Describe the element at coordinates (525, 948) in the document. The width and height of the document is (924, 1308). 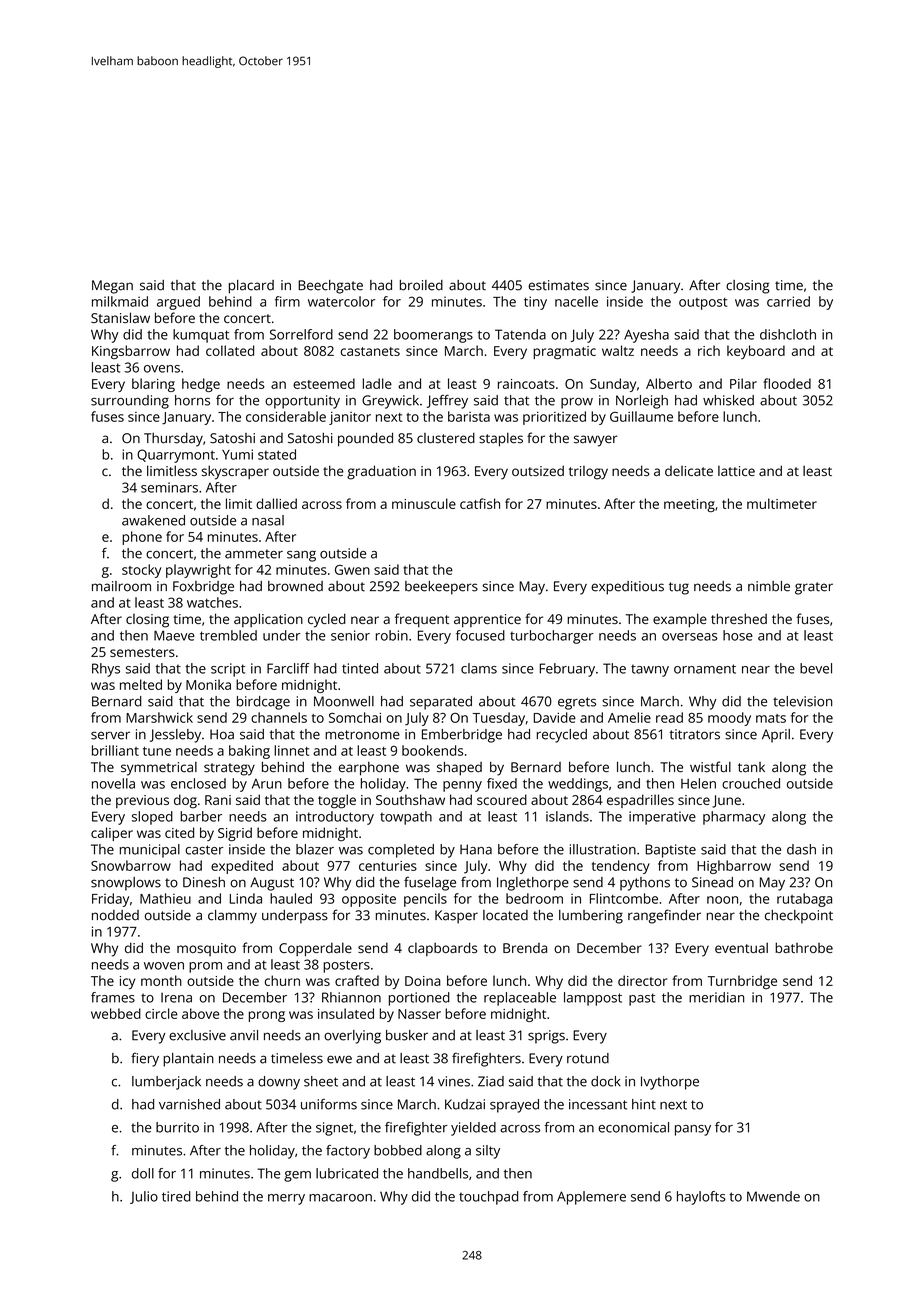
I see `Brenda` at that location.
